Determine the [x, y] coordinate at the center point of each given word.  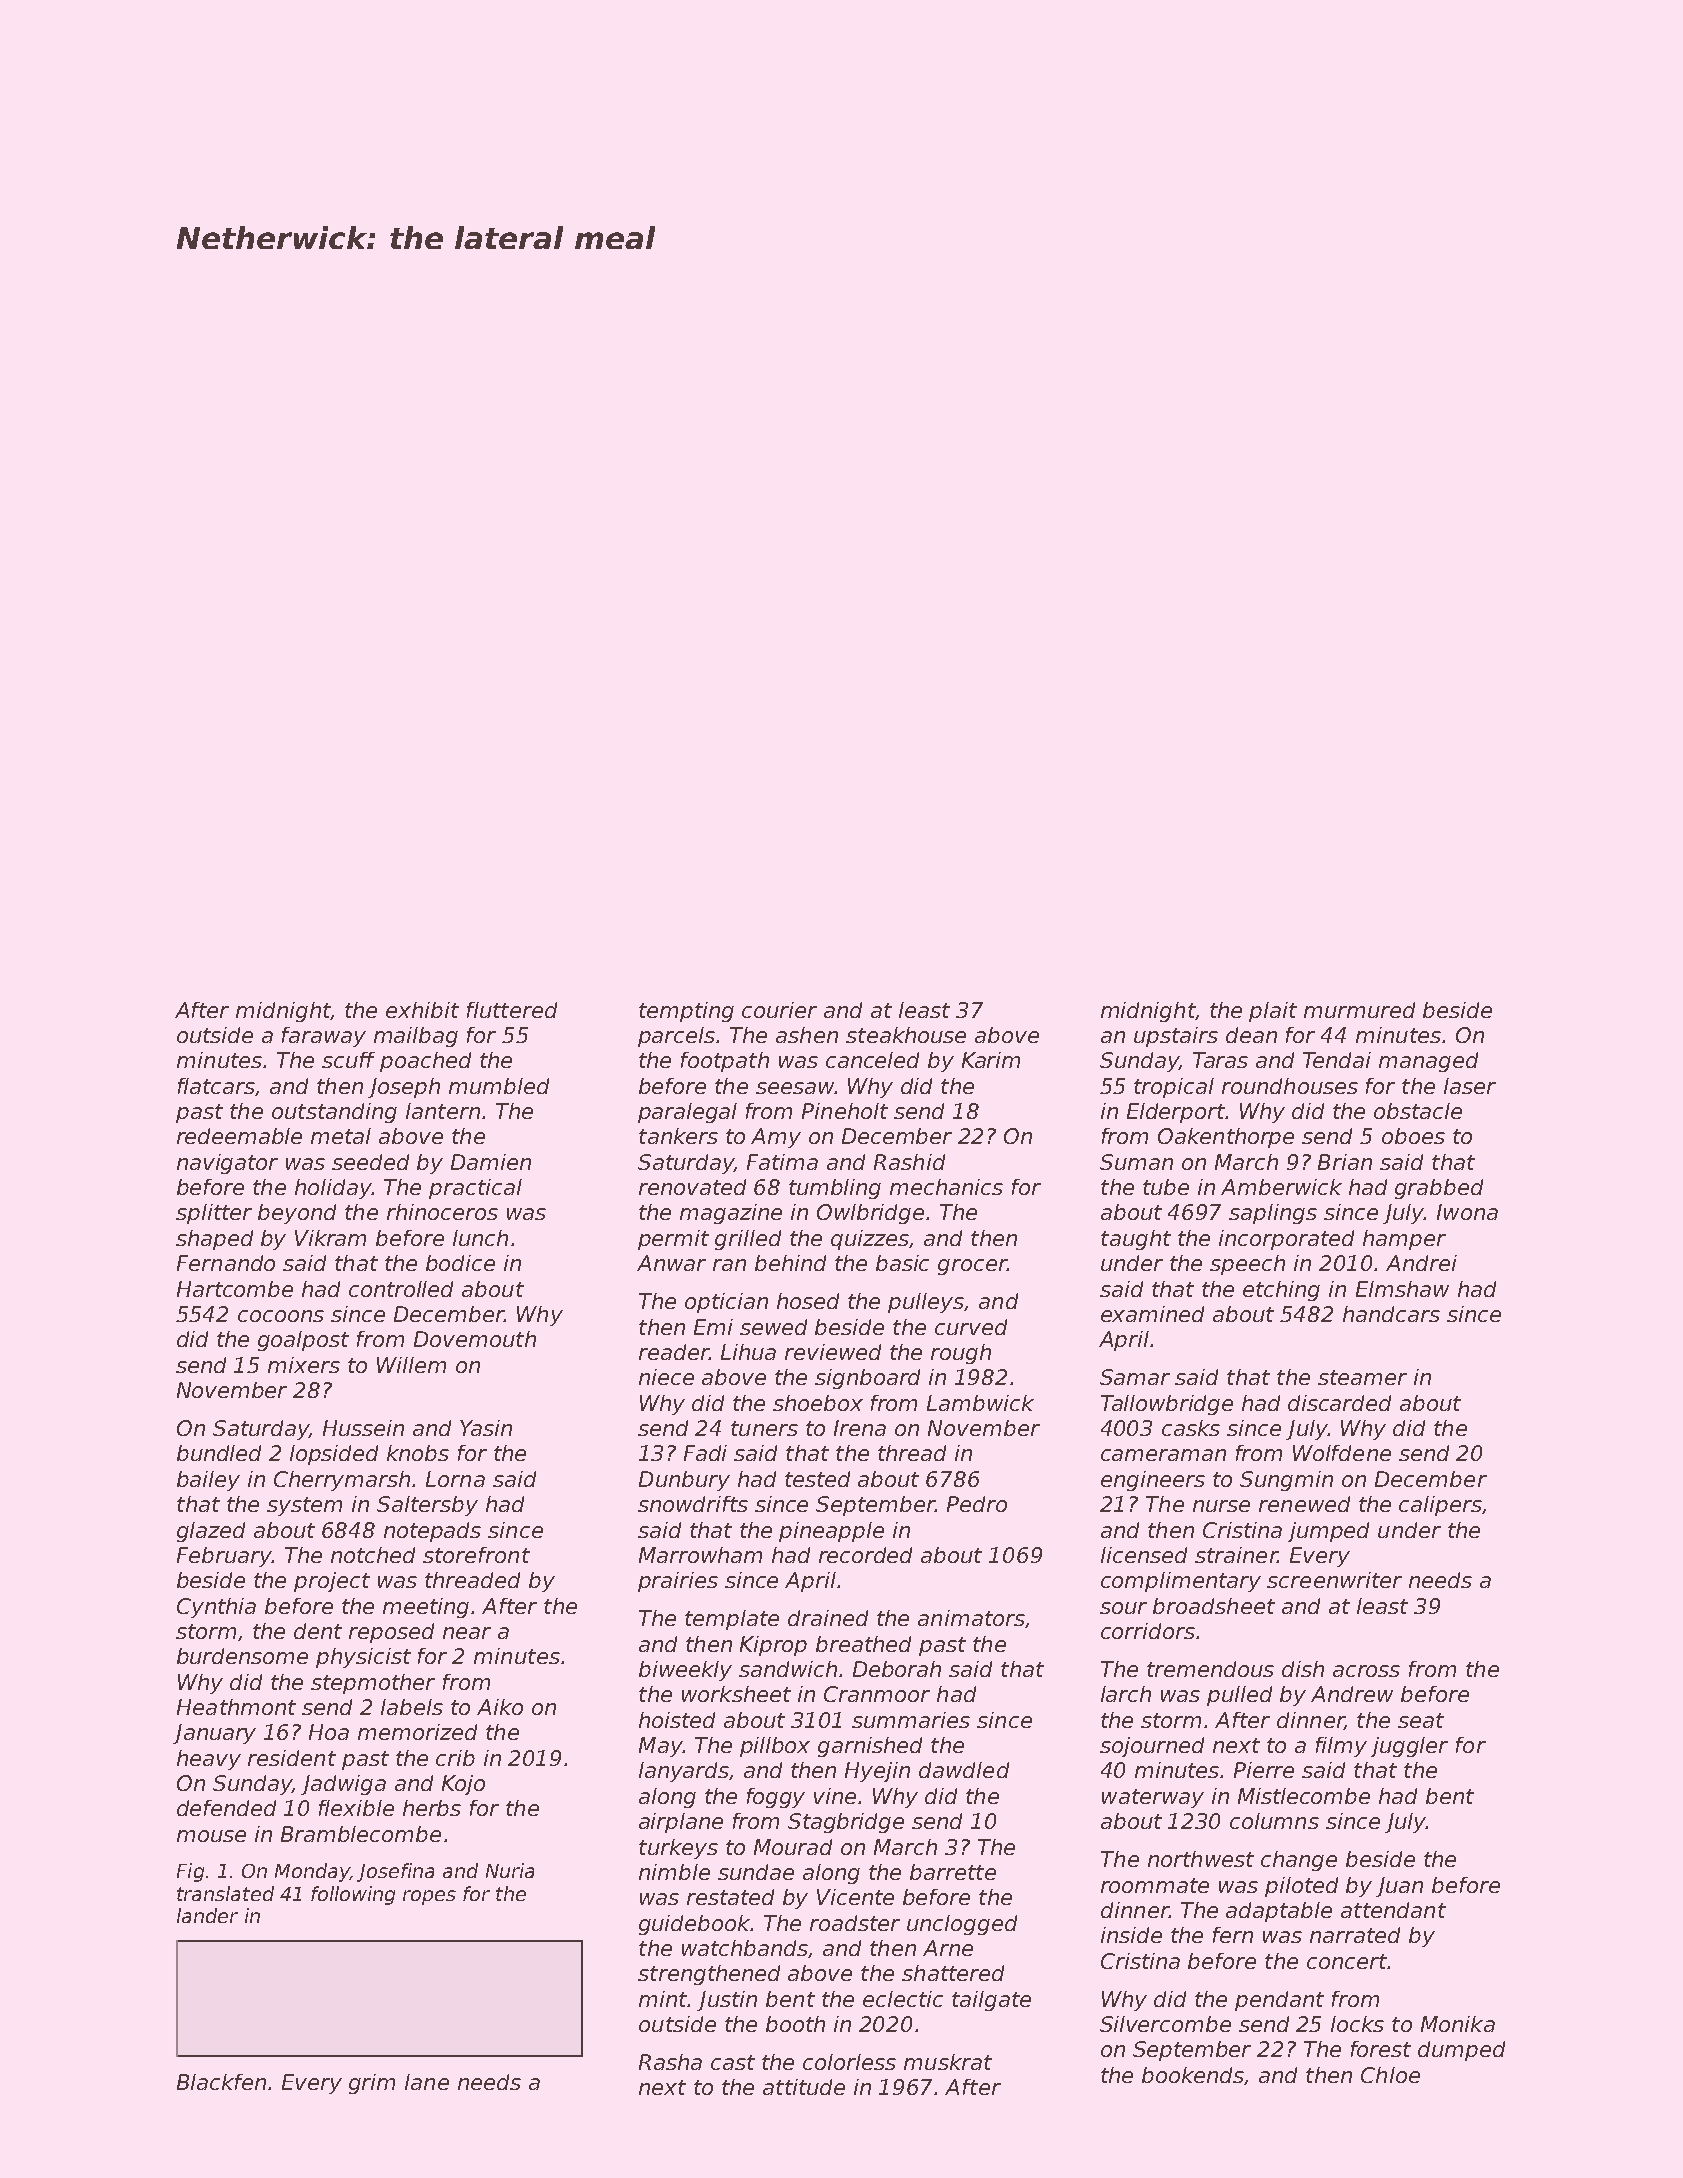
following [353, 1895]
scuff [348, 1060]
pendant [1279, 2001]
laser [1470, 1086]
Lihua [748, 1352]
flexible [356, 1808]
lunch [480, 1238]
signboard [867, 1379]
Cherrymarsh [342, 1481]
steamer [1362, 1377]
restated [730, 1897]
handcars [1391, 1314]
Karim [991, 1060]
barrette [953, 1872]
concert [1347, 1961]
